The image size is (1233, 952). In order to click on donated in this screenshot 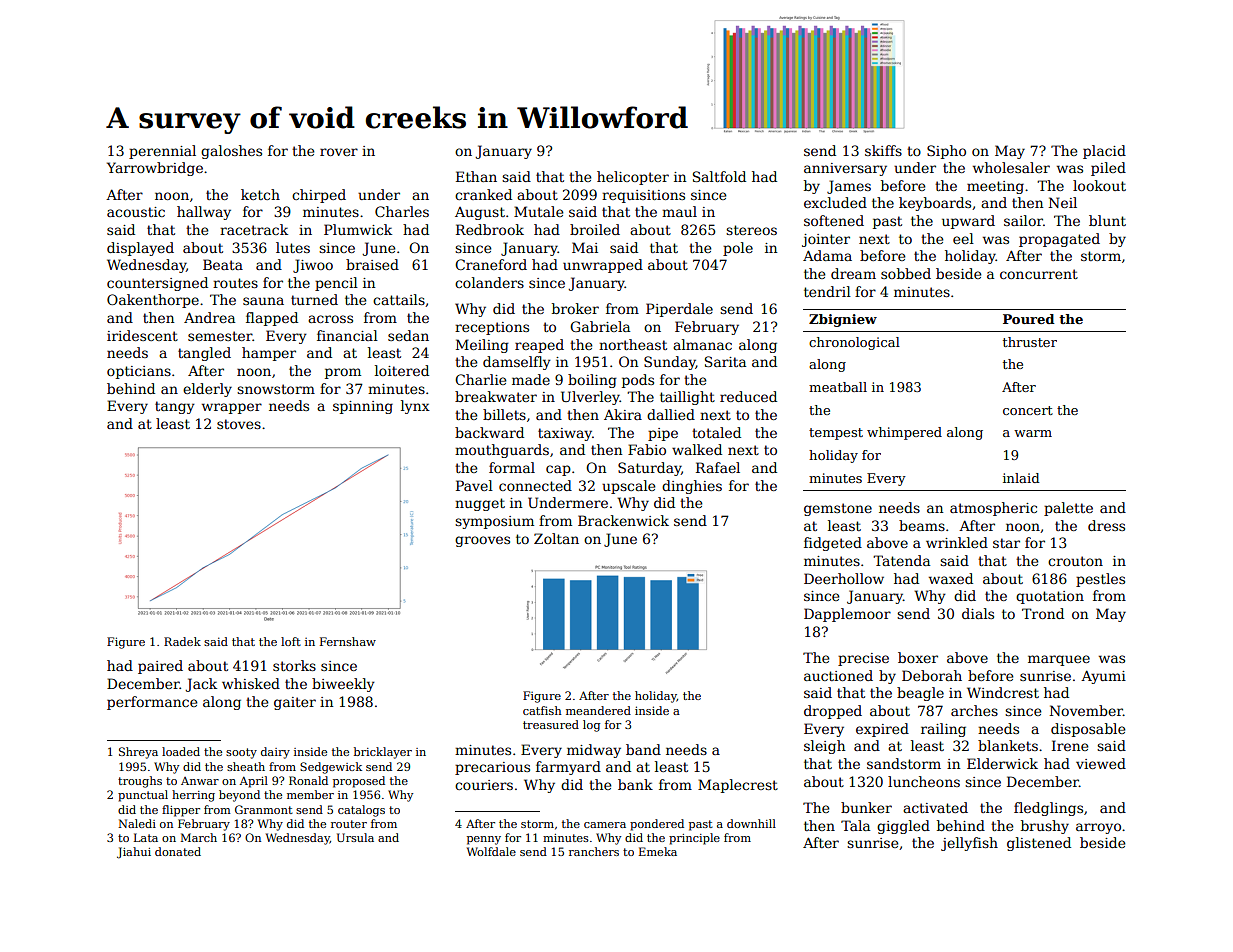, I will do `click(178, 851)`.
